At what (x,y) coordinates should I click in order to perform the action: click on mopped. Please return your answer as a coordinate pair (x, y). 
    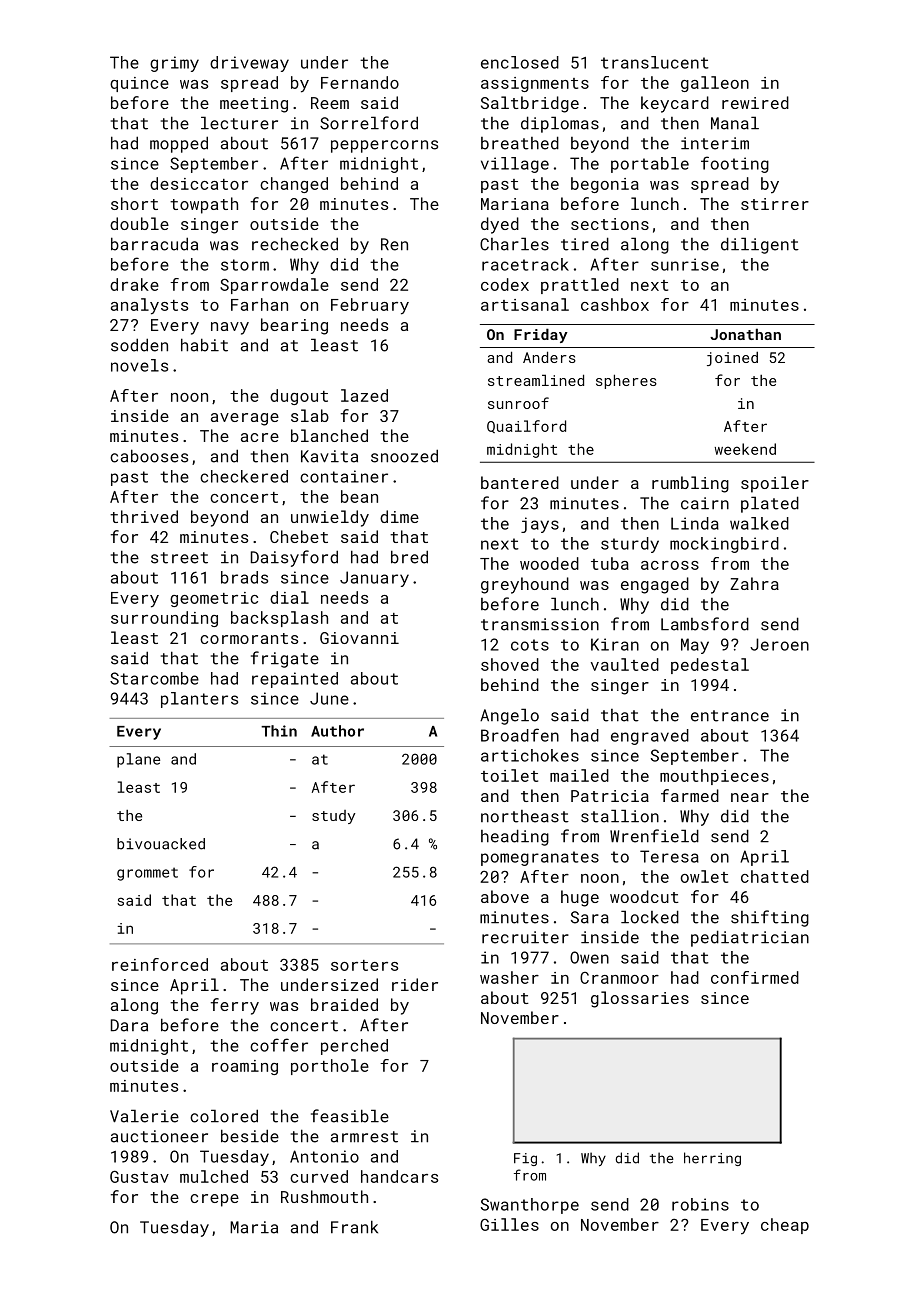
    Looking at the image, I should click on (179, 144).
